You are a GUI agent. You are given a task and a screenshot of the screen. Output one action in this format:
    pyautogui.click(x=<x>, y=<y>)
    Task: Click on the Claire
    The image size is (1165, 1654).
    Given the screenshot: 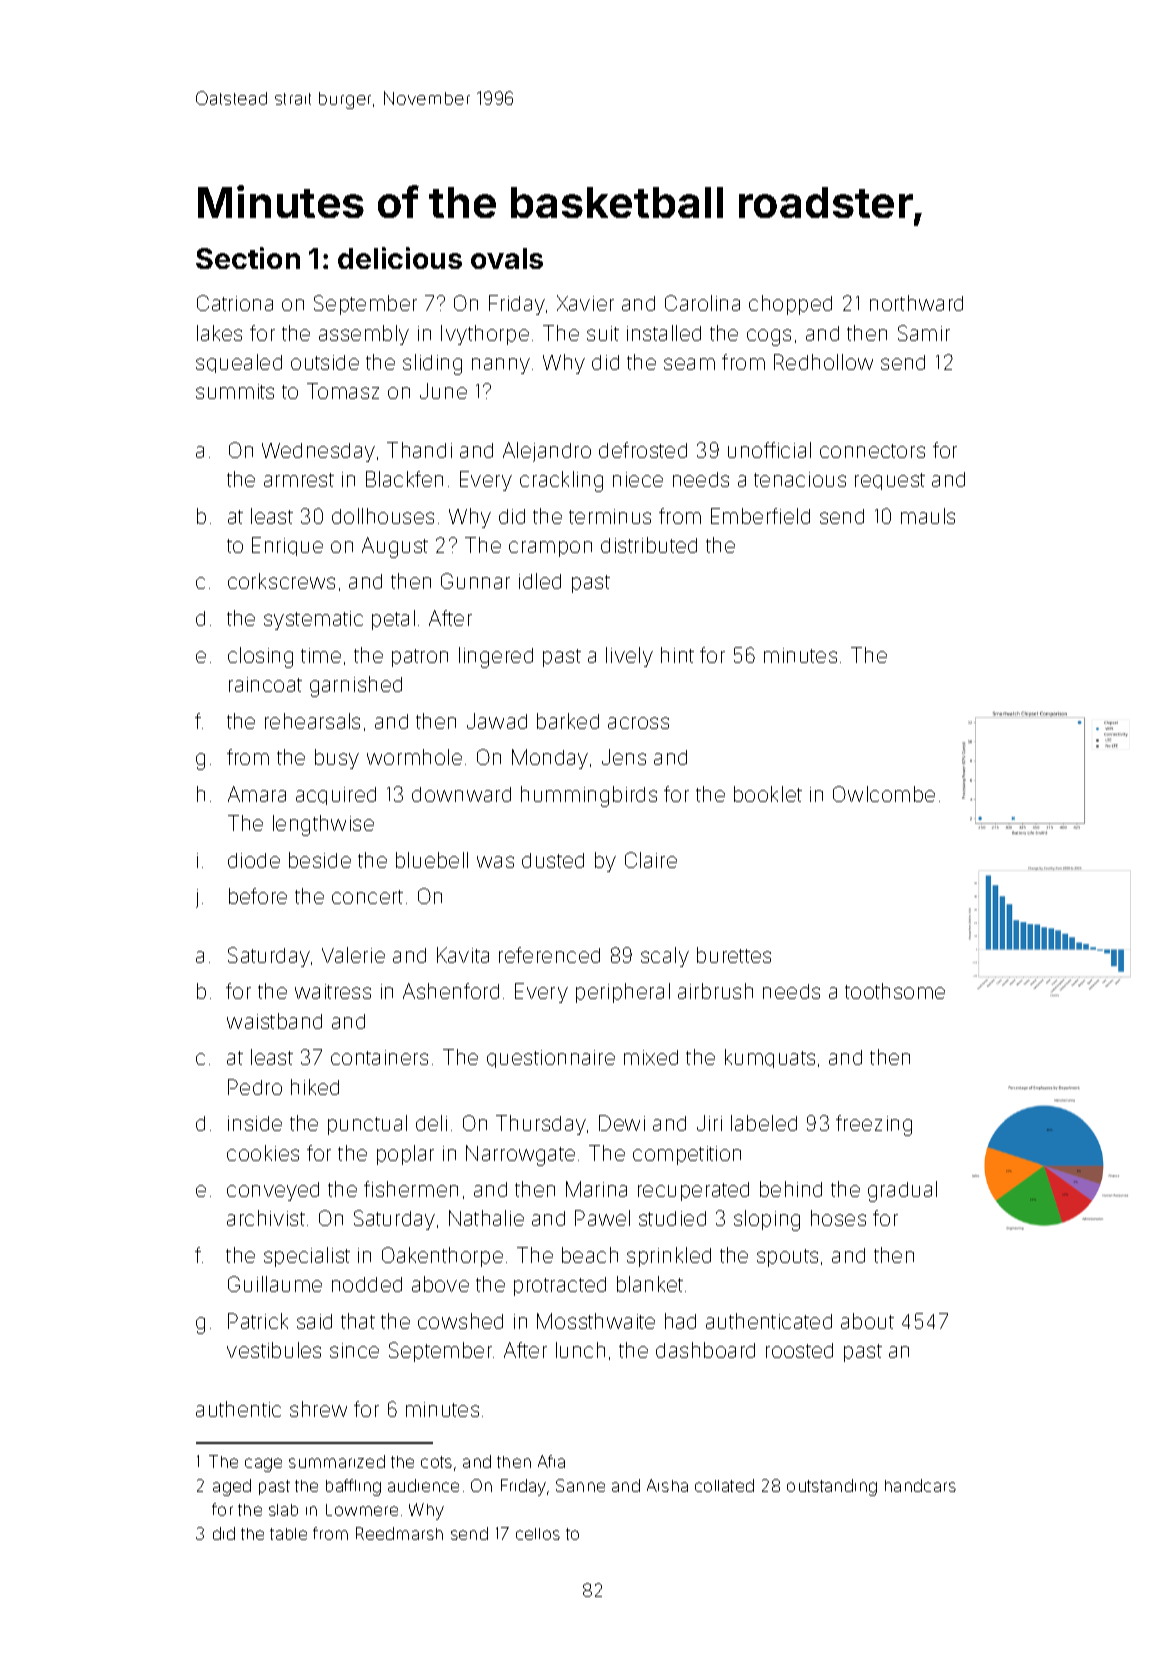 What is the action you would take?
    pyautogui.click(x=651, y=860)
